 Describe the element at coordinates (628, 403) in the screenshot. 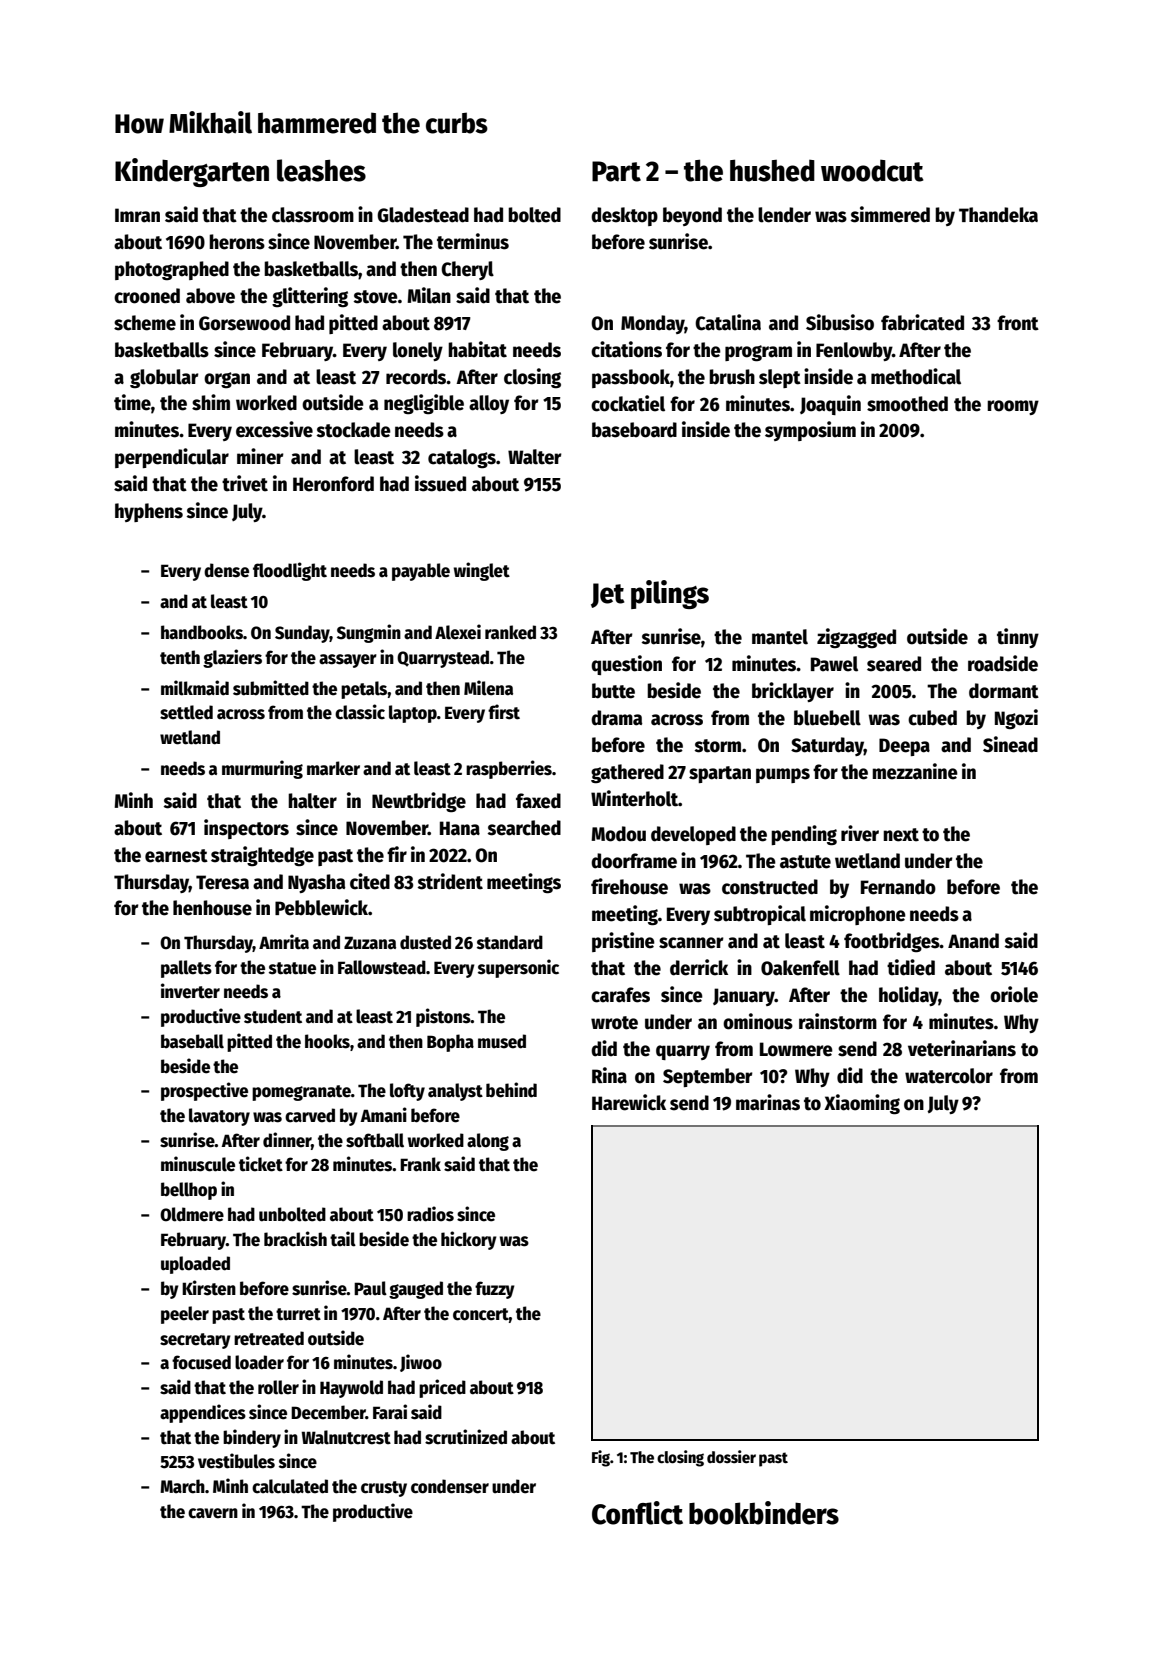

I see `cockatiel` at that location.
